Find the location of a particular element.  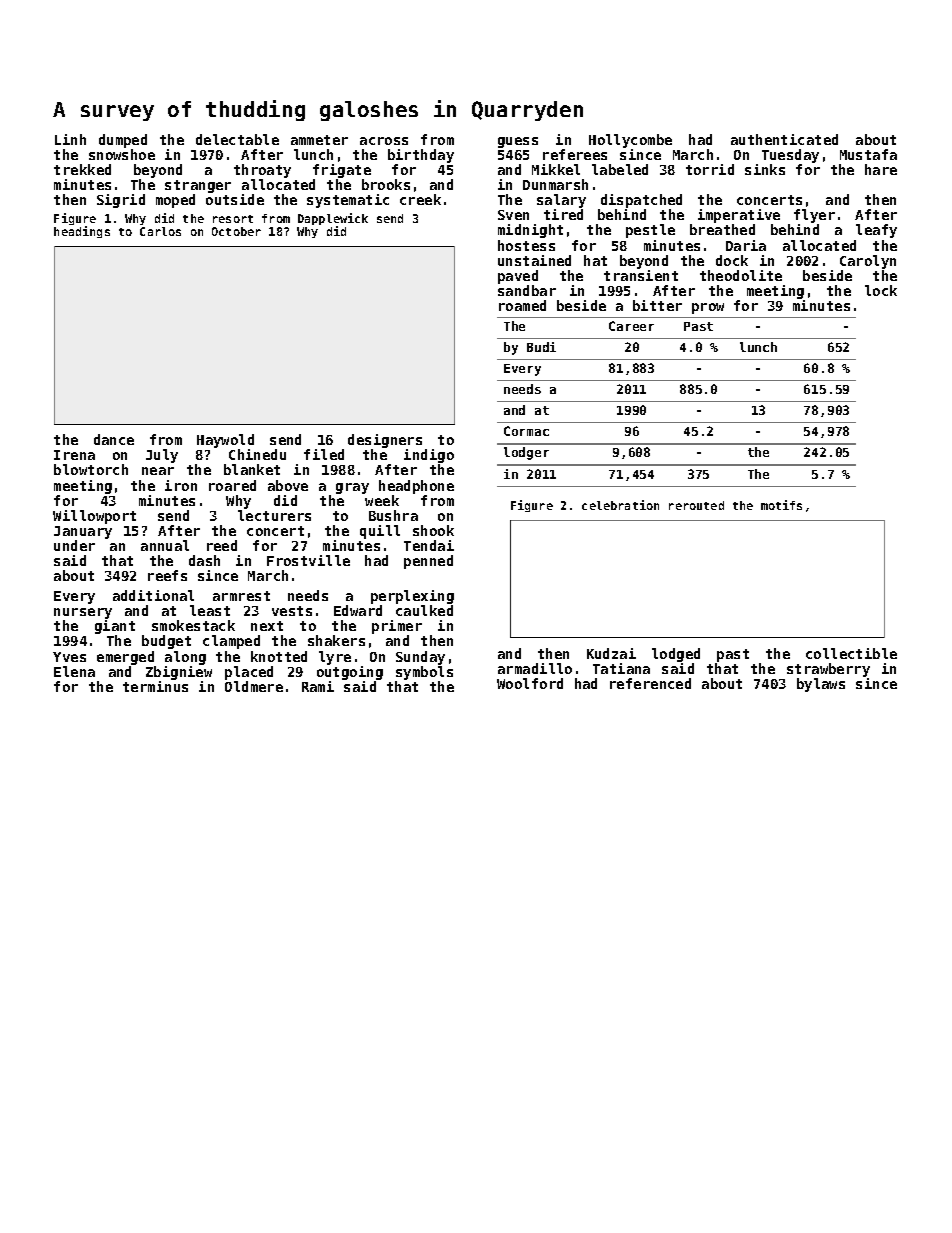

breathed is located at coordinates (722, 230).
